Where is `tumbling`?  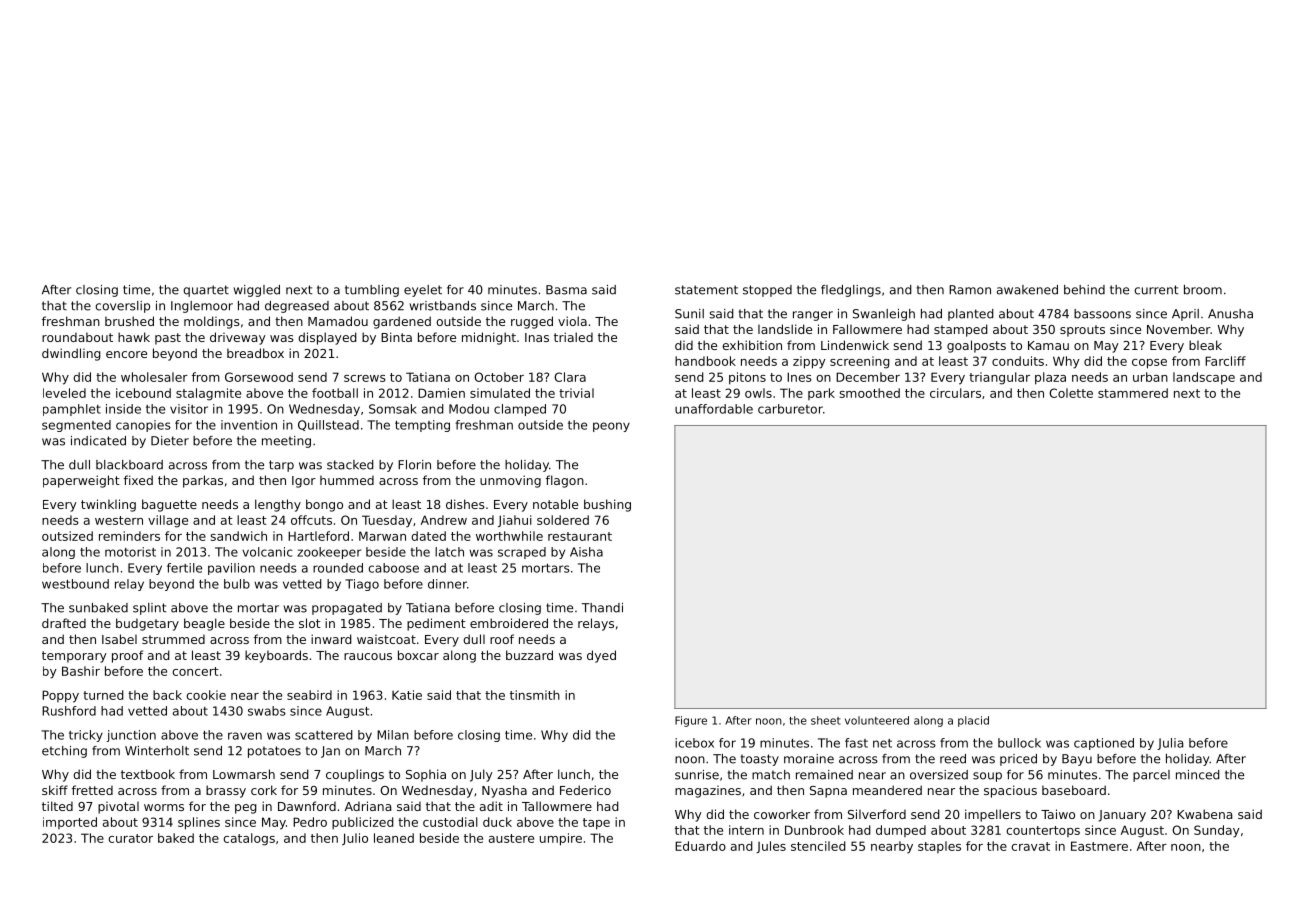 tumbling is located at coordinates (372, 291).
